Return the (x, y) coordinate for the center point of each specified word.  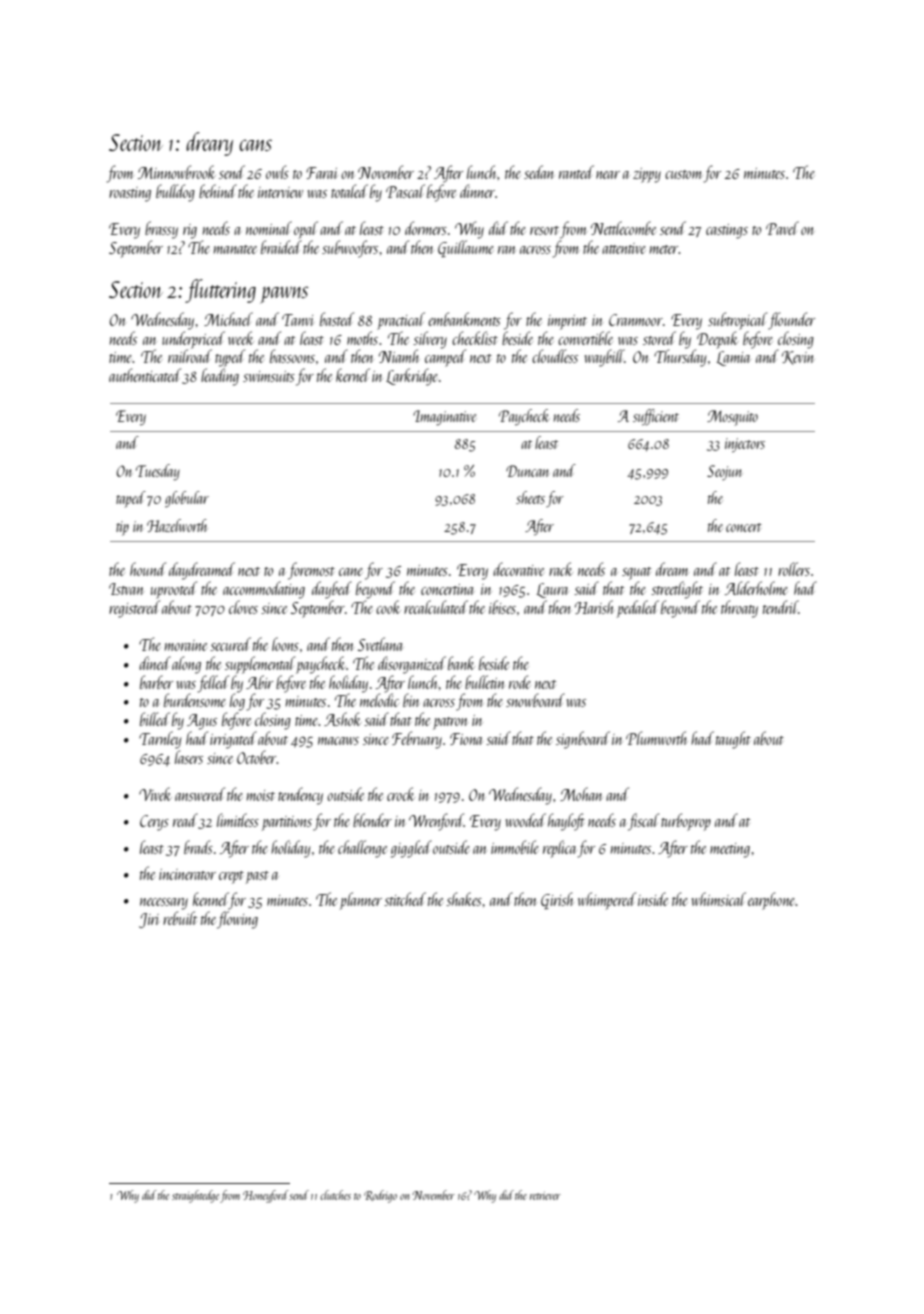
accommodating (264, 590)
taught (733, 740)
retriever (545, 1196)
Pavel (782, 228)
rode (520, 682)
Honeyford (266, 1196)
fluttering (220, 291)
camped (445, 358)
